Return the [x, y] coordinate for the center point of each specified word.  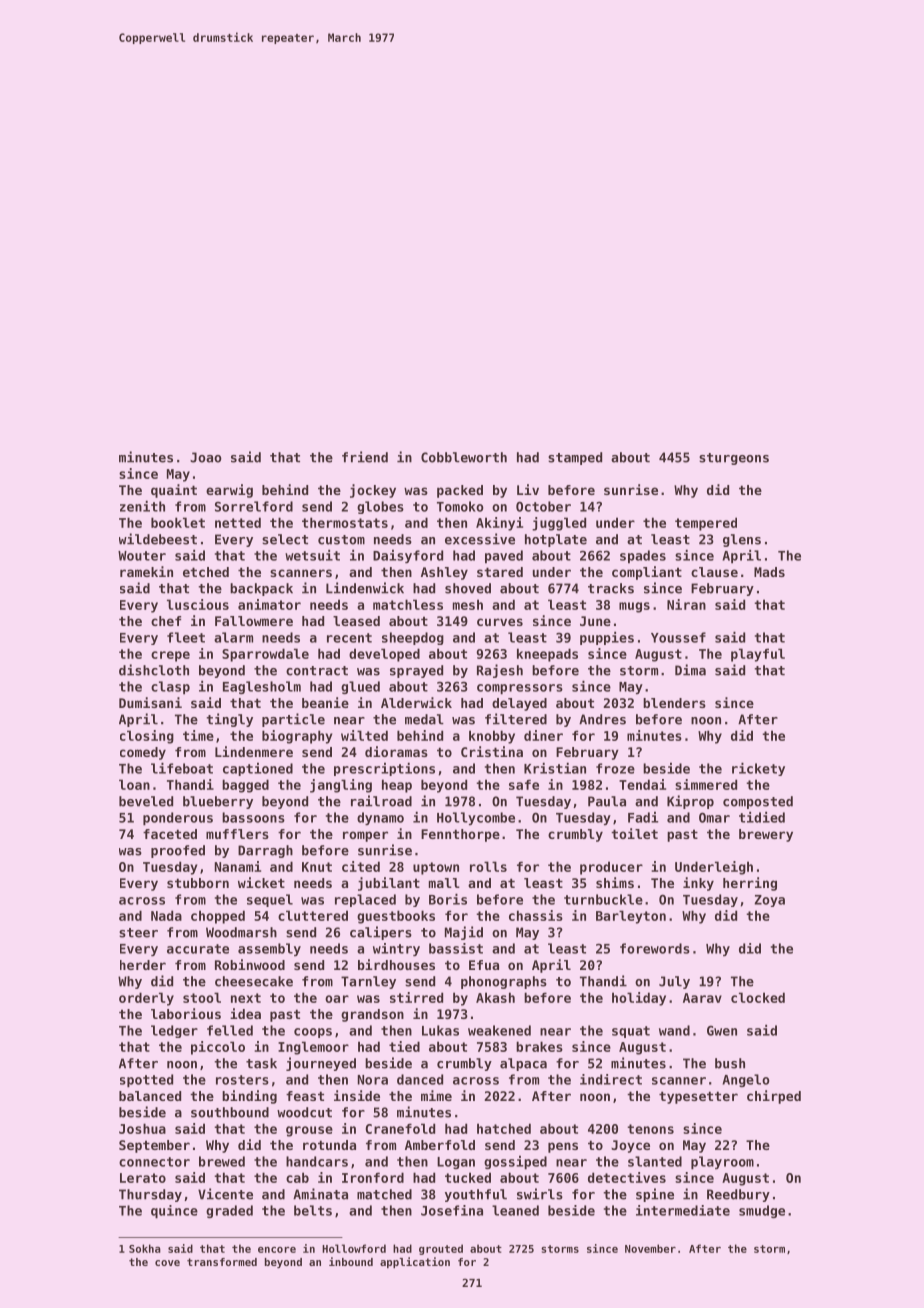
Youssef [678, 637]
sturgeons [734, 459]
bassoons [253, 817]
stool [202, 997]
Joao [206, 457]
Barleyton [631, 917]
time [198, 735]
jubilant [389, 884]
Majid [464, 933]
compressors [520, 689]
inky [698, 884]
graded [229, 1211]
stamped [575, 458]
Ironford [373, 1177]
